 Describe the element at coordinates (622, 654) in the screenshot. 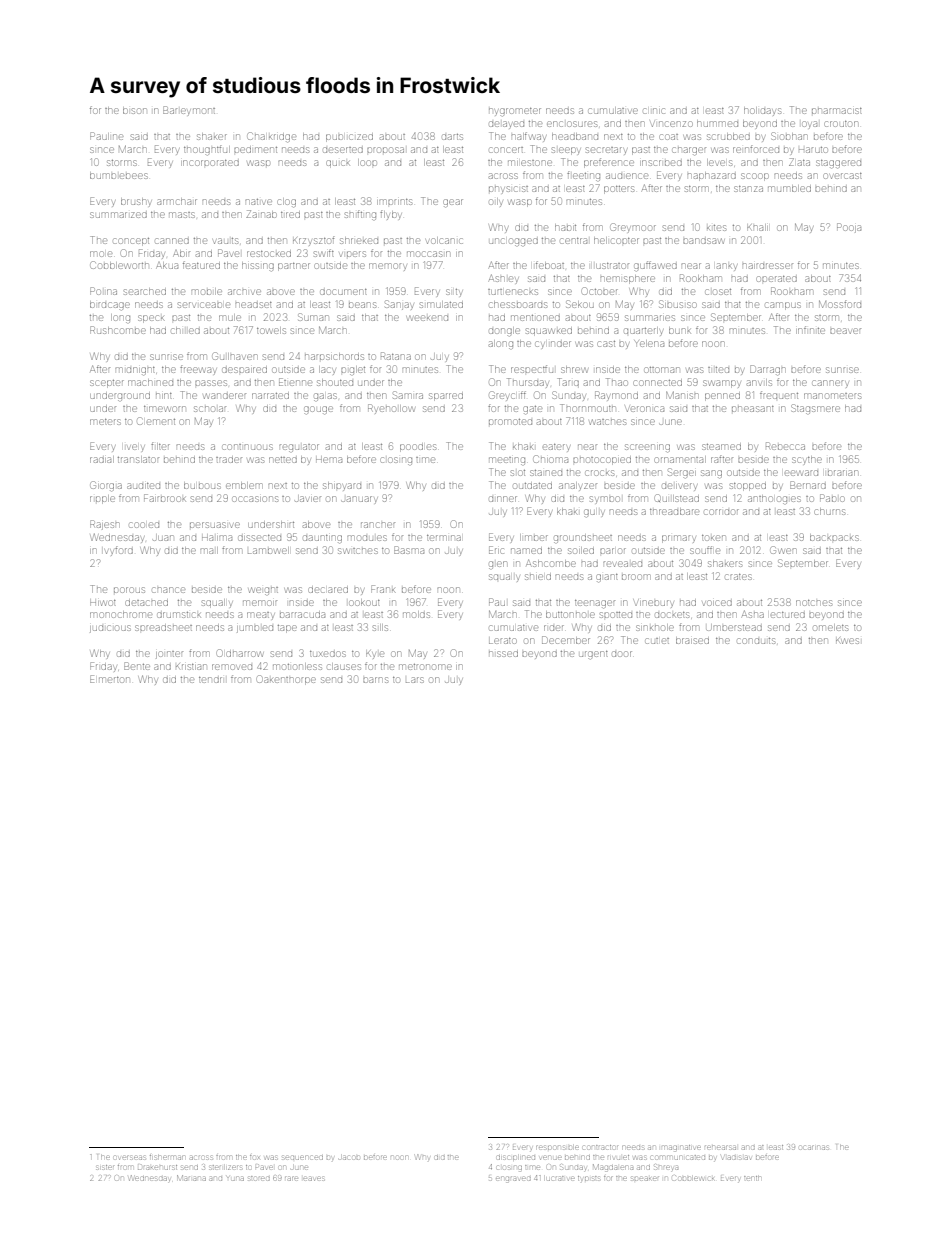

I see `door` at that location.
